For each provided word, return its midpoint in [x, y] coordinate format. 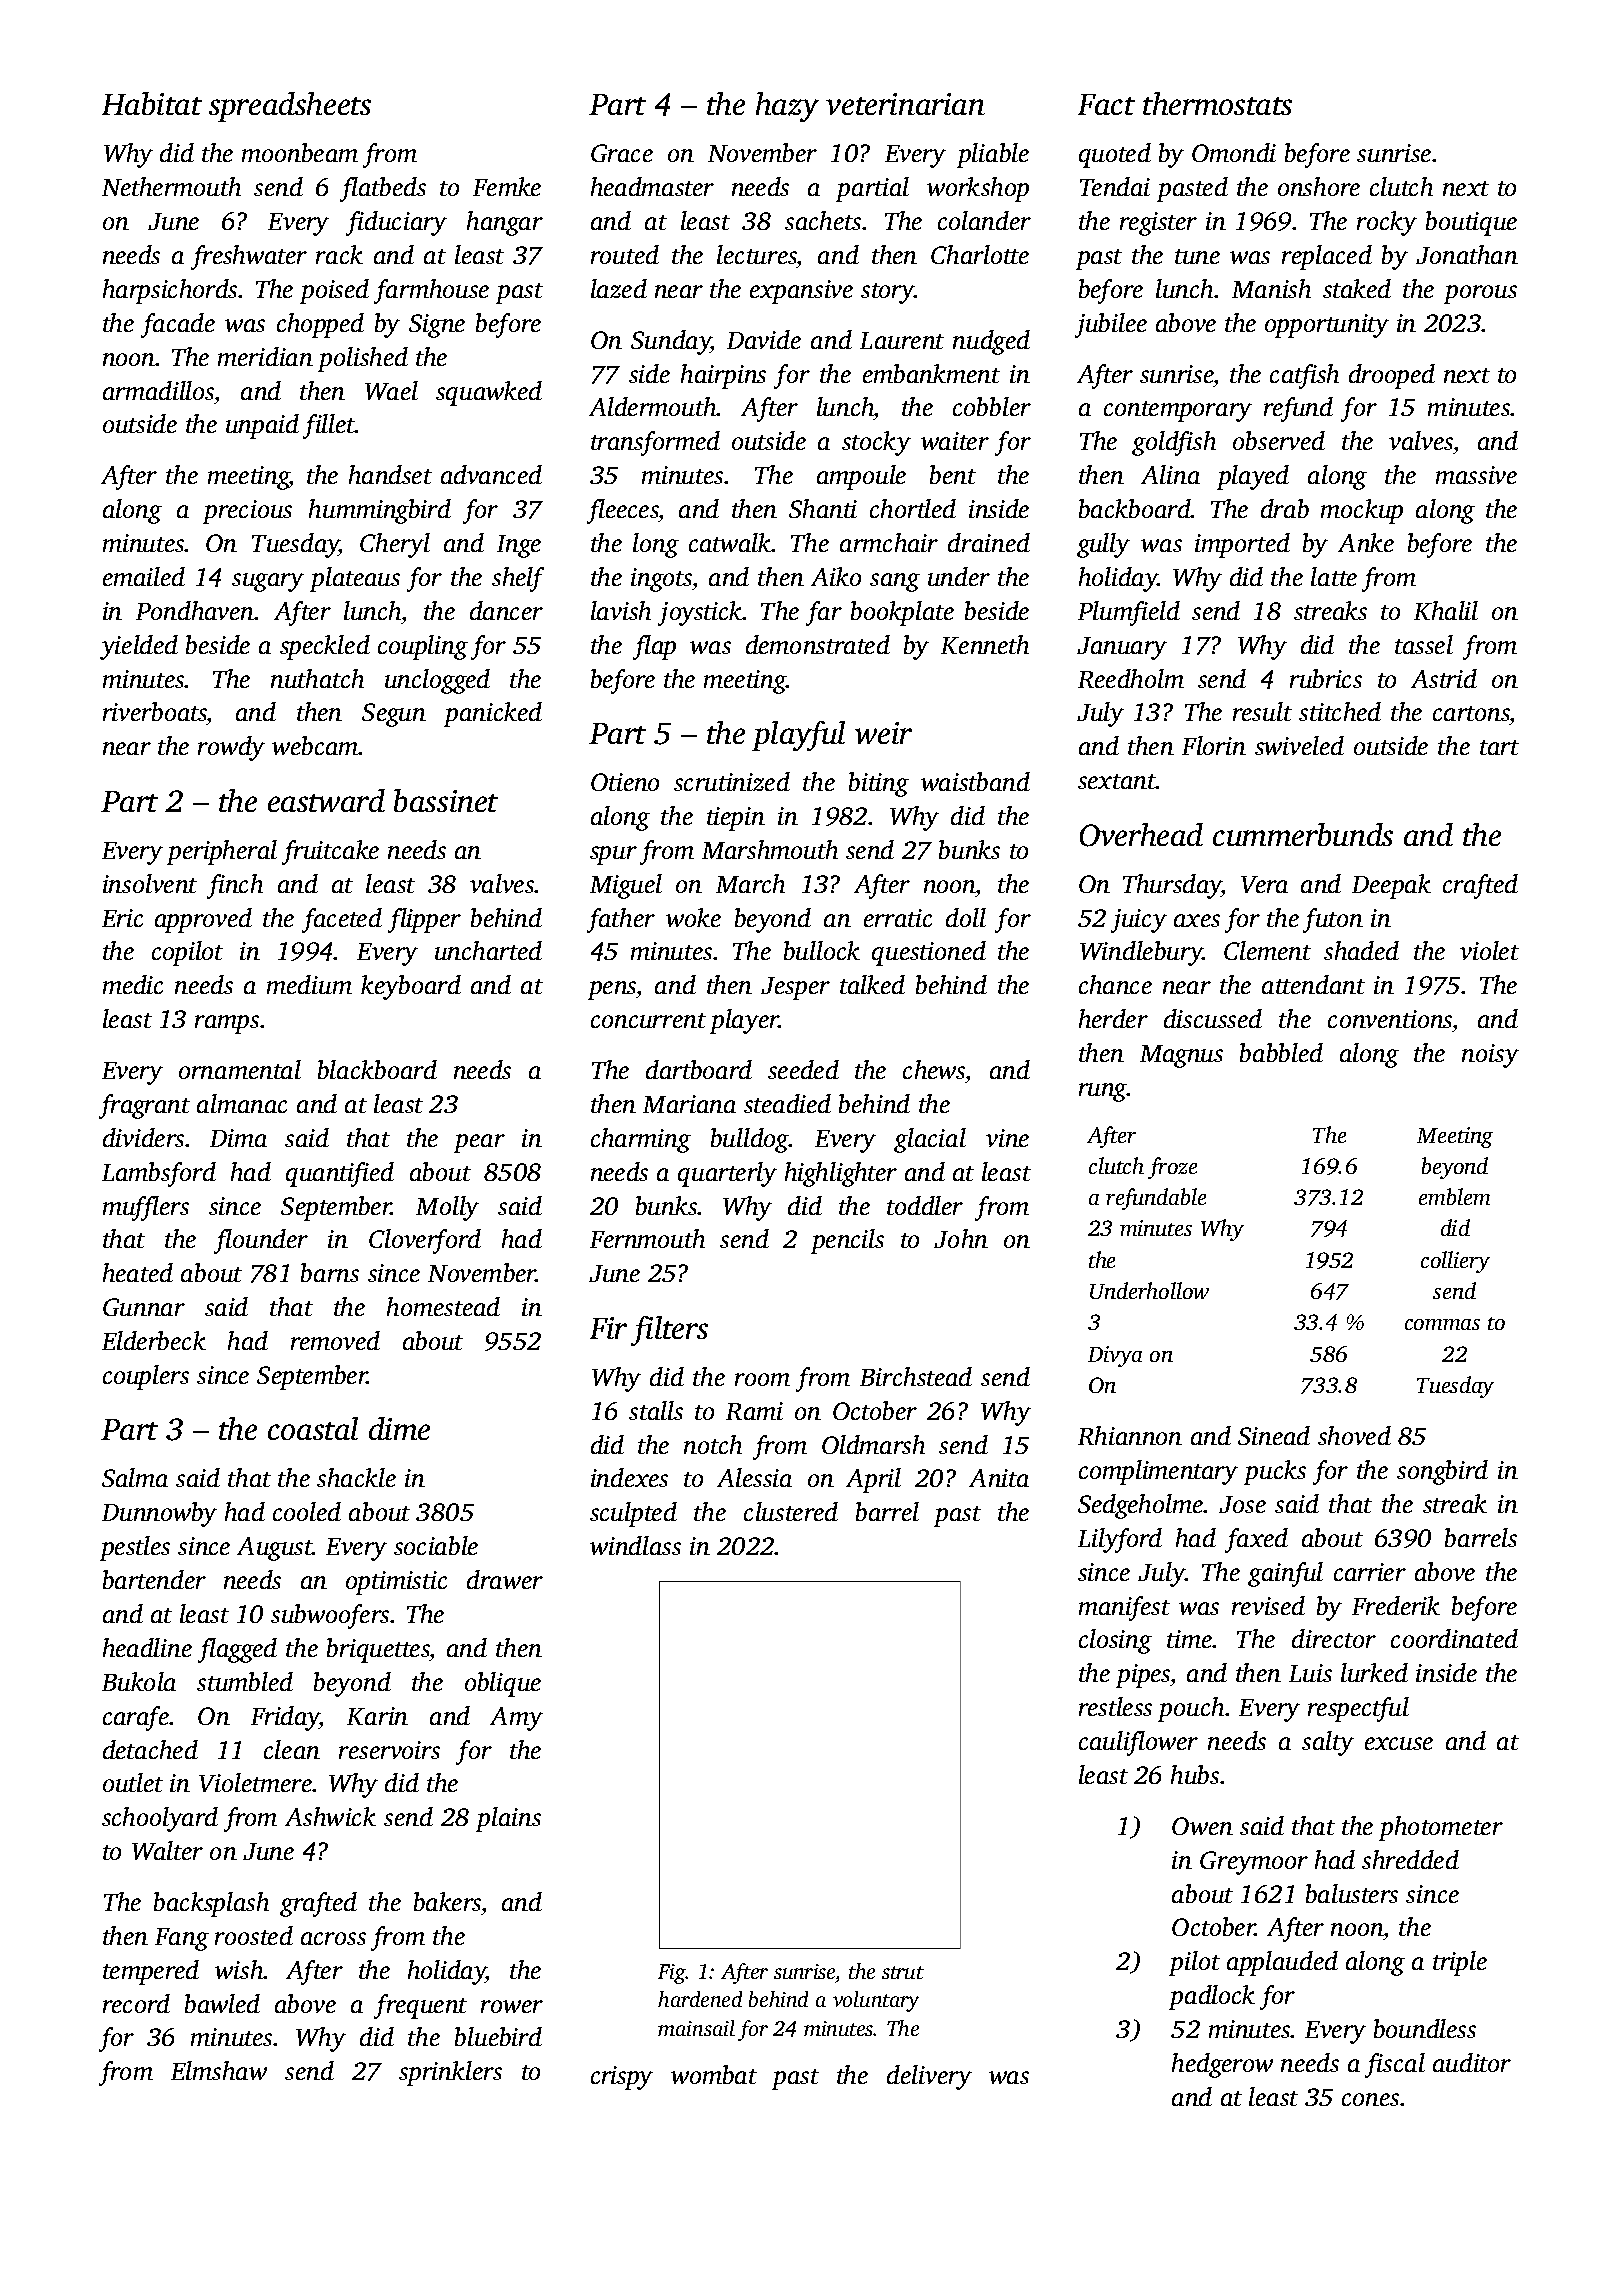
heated [138, 1272]
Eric [122, 918]
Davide [764, 339]
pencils [847, 1241]
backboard [1135, 508]
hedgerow [1222, 2065]
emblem [1454, 1196]
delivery [929, 2077]
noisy [1490, 1056]
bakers [447, 1901]
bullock [822, 950]
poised [334, 291]
